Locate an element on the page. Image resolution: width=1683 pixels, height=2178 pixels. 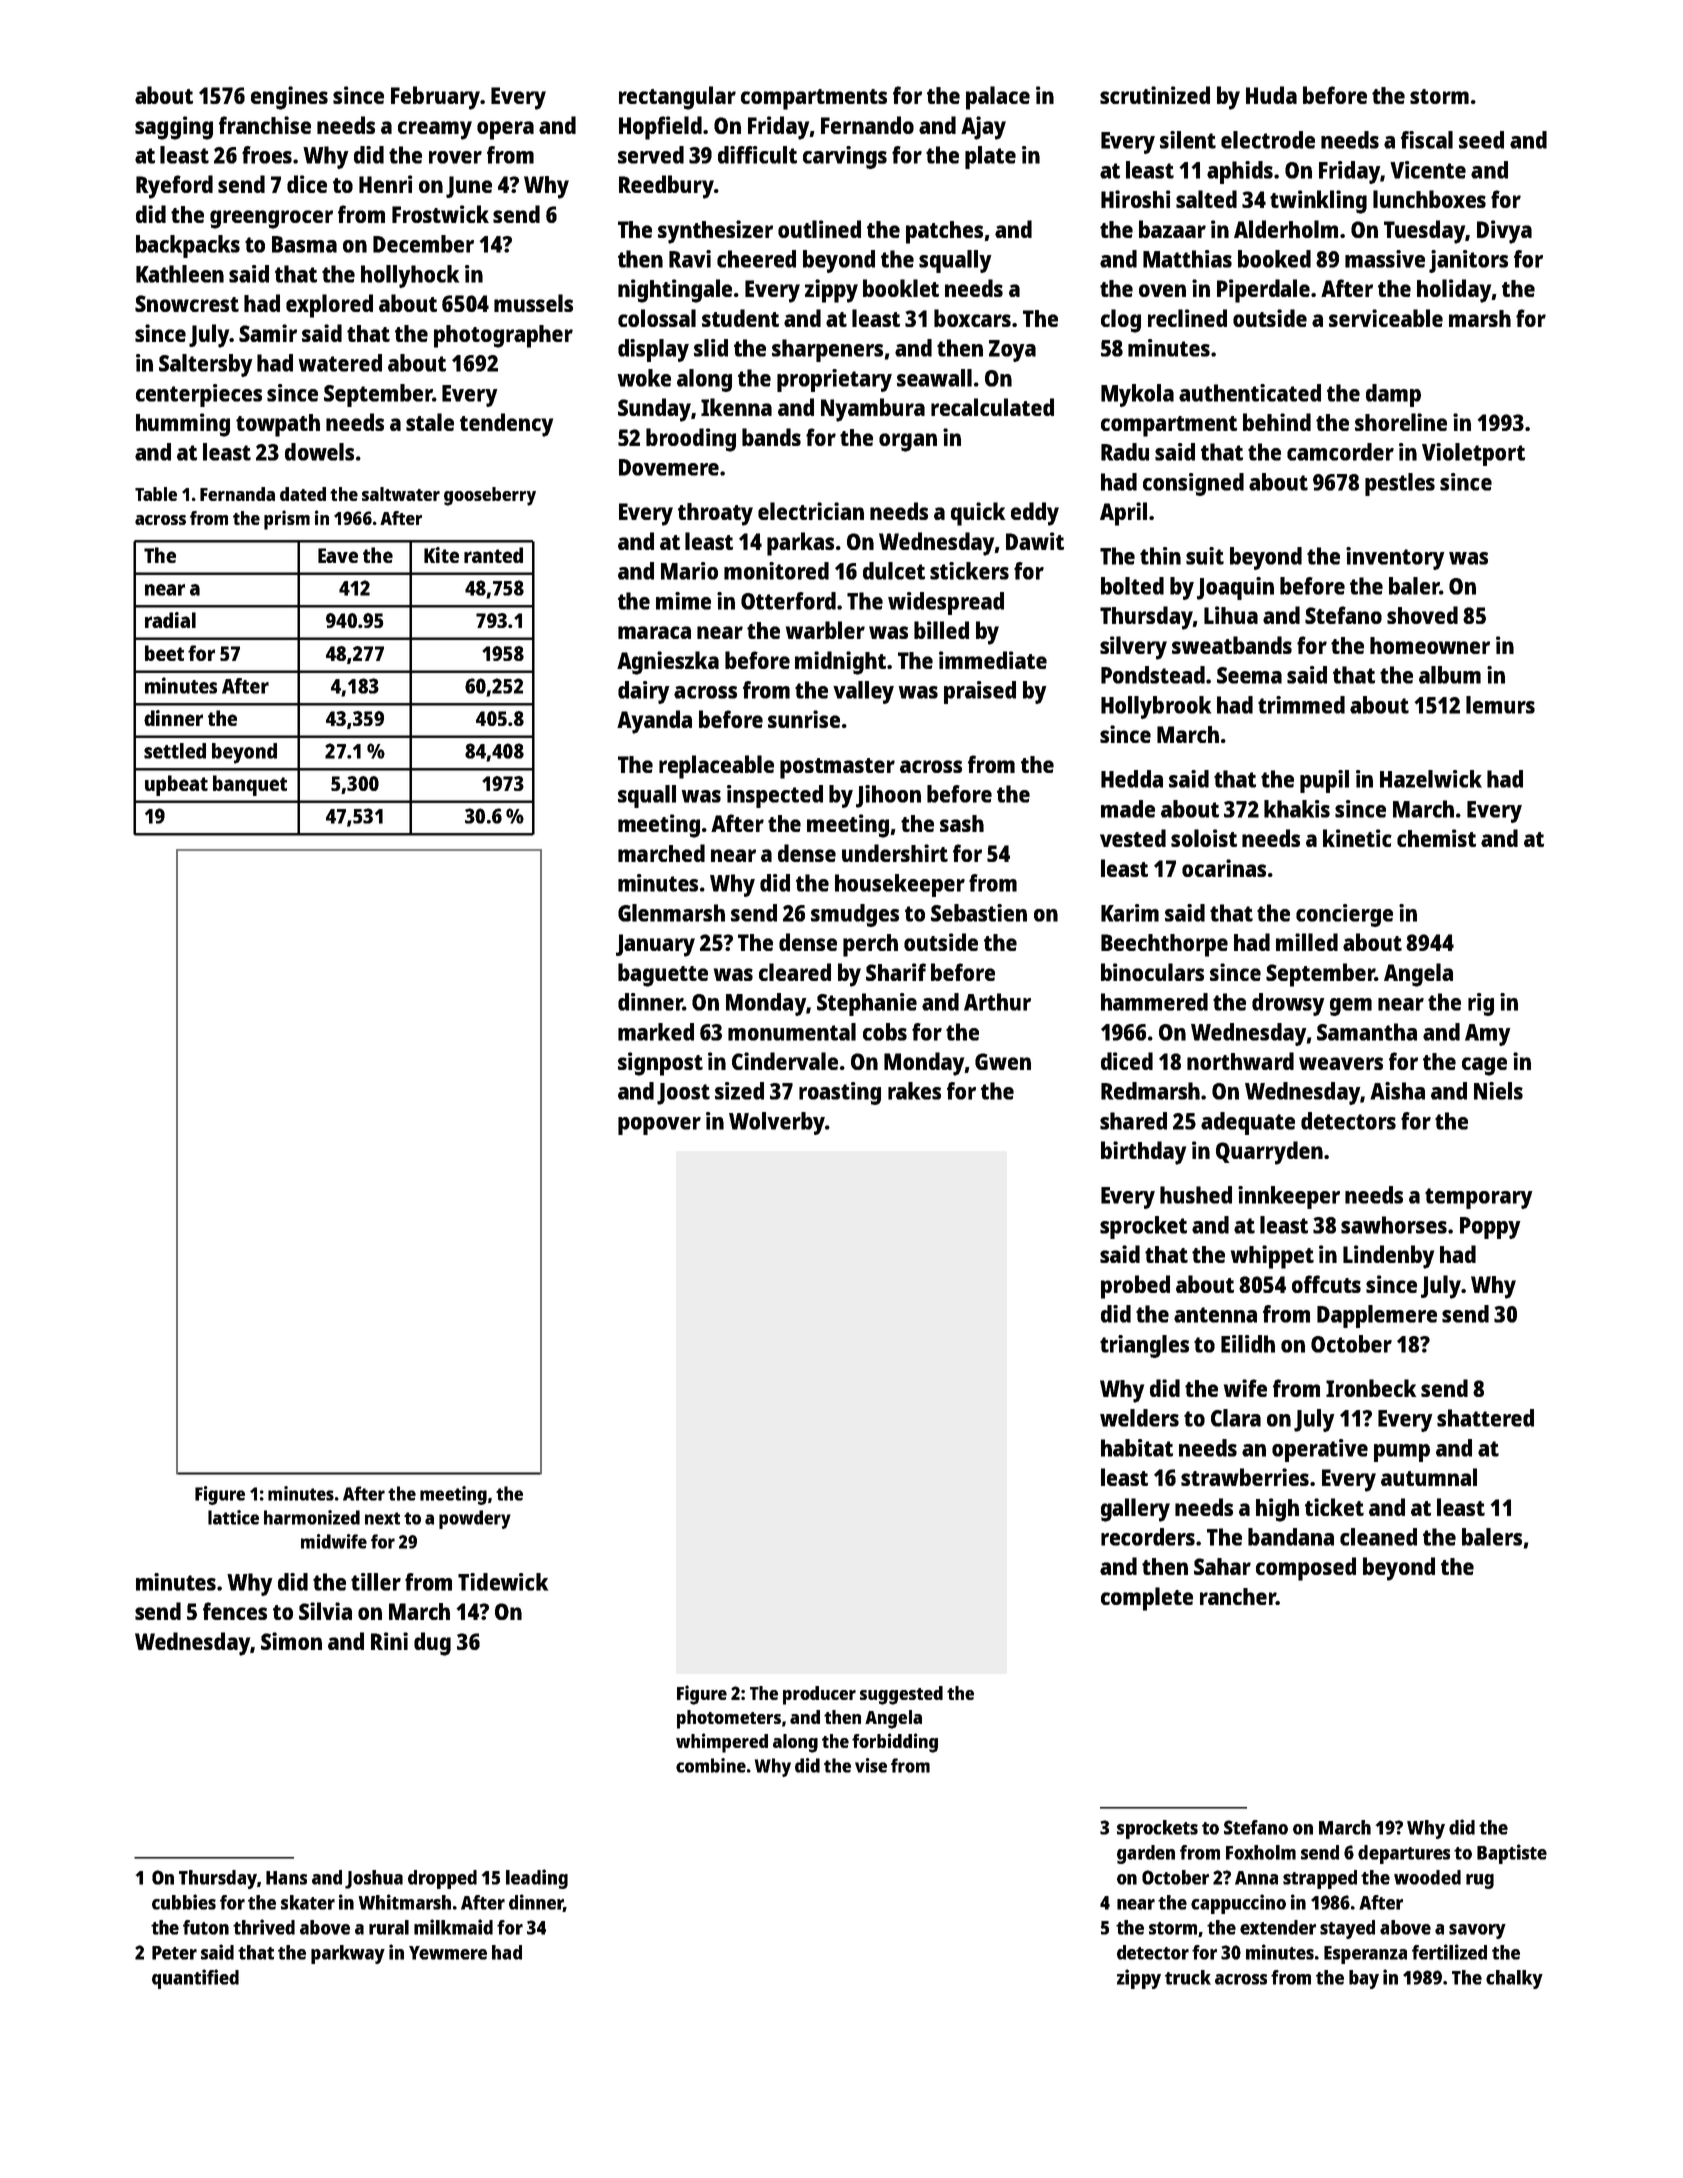
quantified is located at coordinates (195, 1979).
